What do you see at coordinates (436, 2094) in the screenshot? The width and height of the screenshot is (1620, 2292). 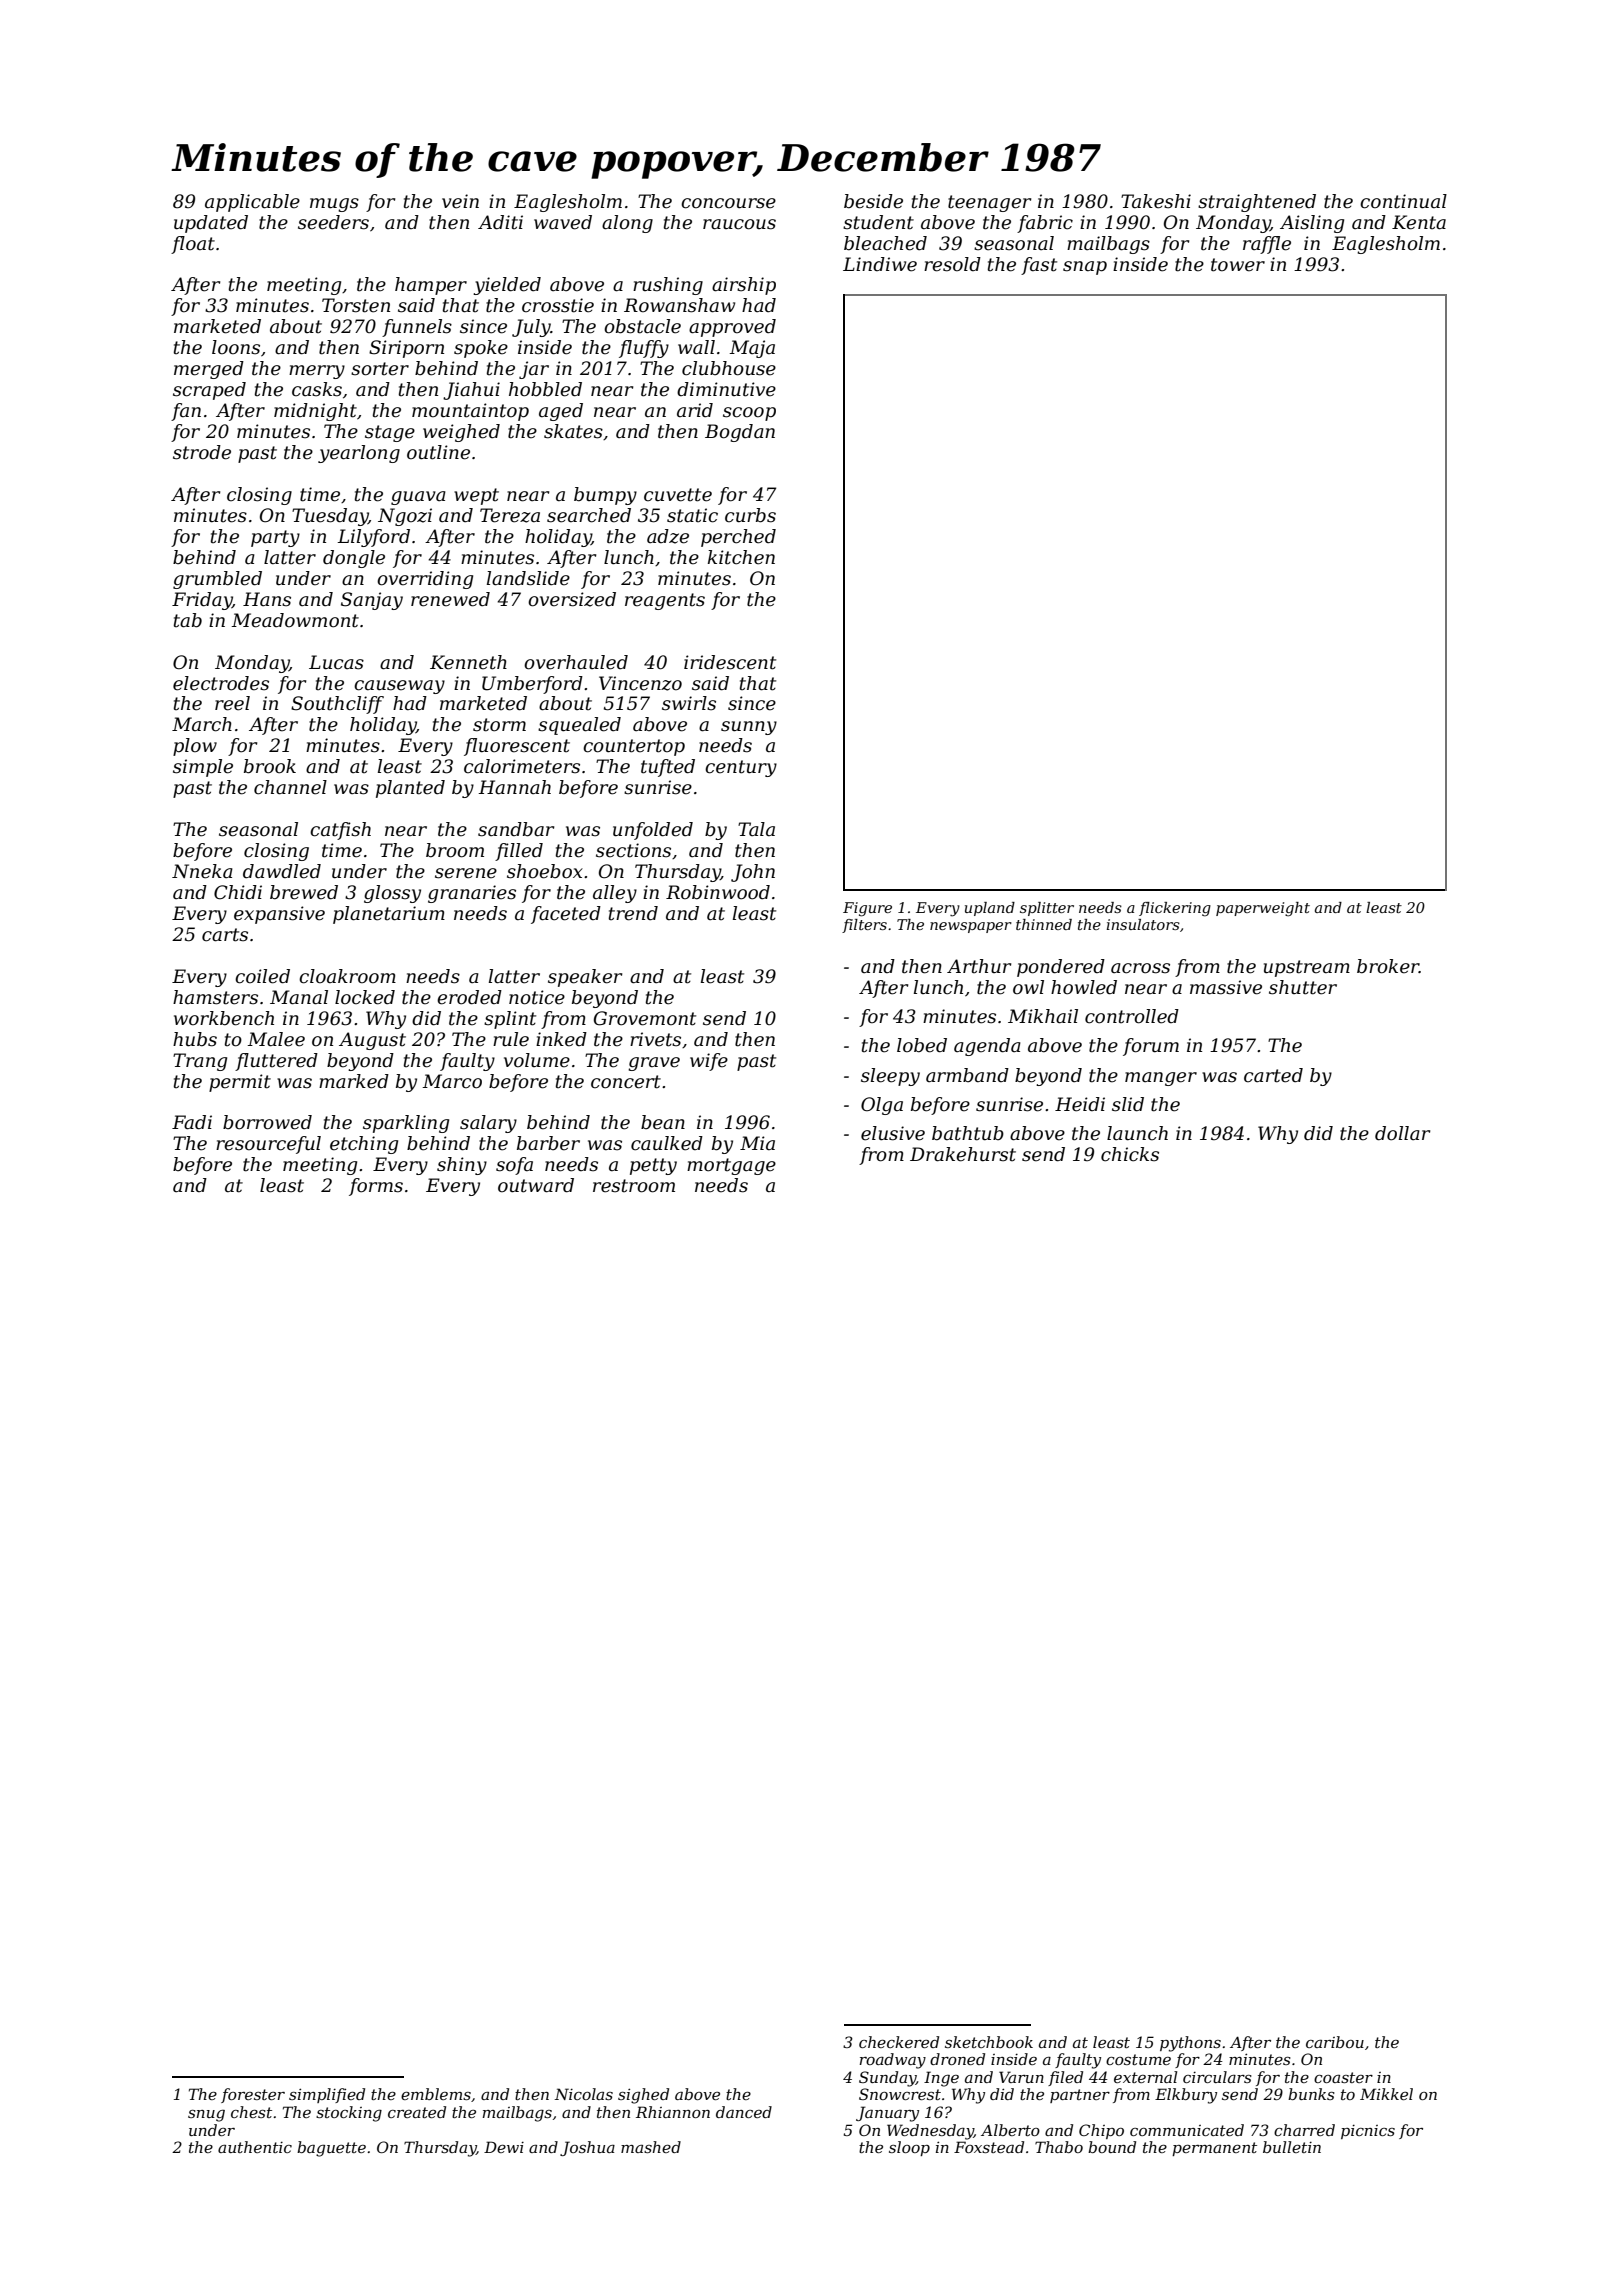 I see `emblems` at bounding box center [436, 2094].
